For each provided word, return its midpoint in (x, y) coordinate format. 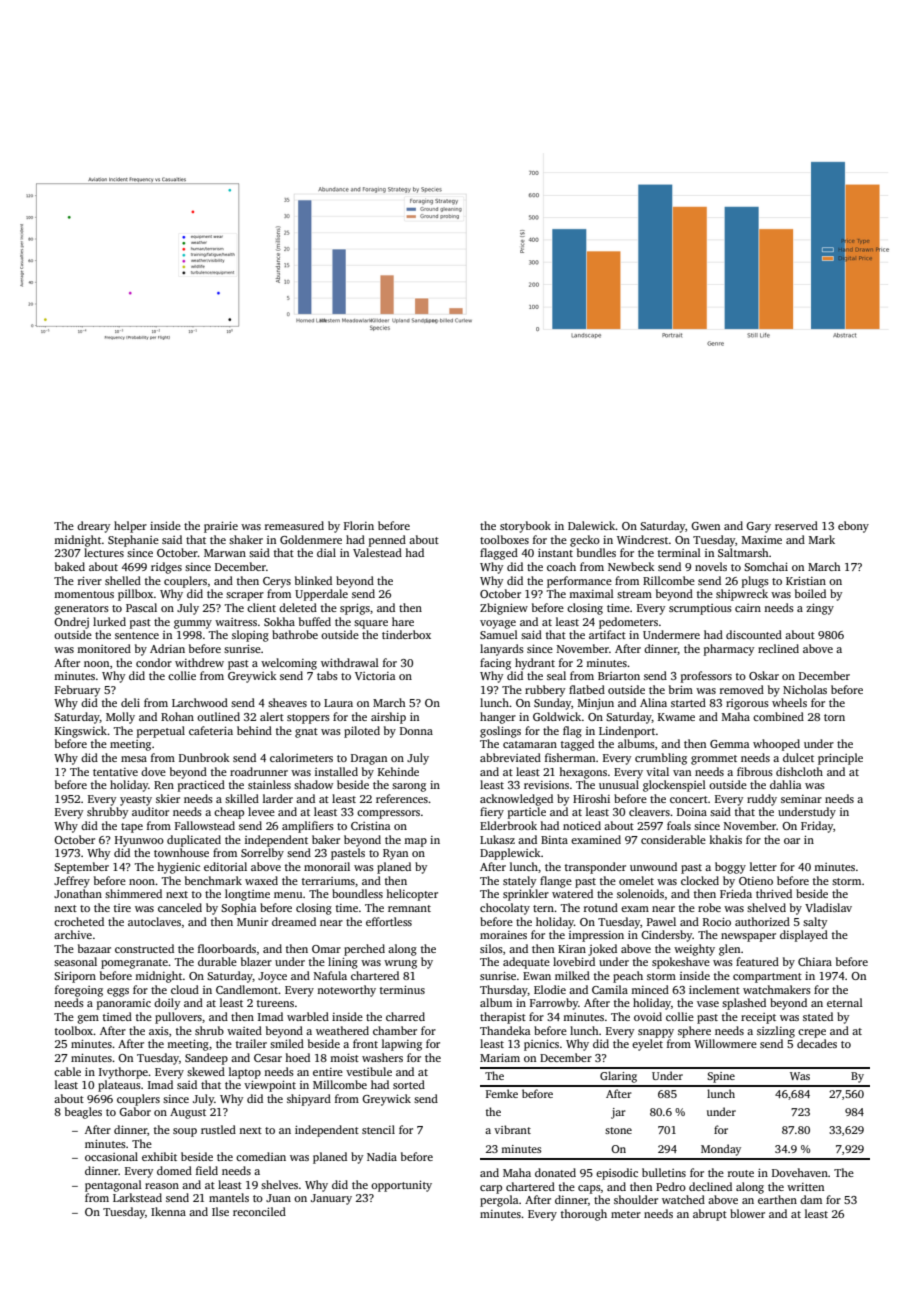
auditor (150, 811)
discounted (754, 634)
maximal (591, 593)
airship (388, 718)
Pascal (141, 607)
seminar (801, 799)
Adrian (167, 648)
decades (817, 1043)
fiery (492, 813)
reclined (778, 648)
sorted (409, 1084)
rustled (218, 1129)
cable (67, 1071)
